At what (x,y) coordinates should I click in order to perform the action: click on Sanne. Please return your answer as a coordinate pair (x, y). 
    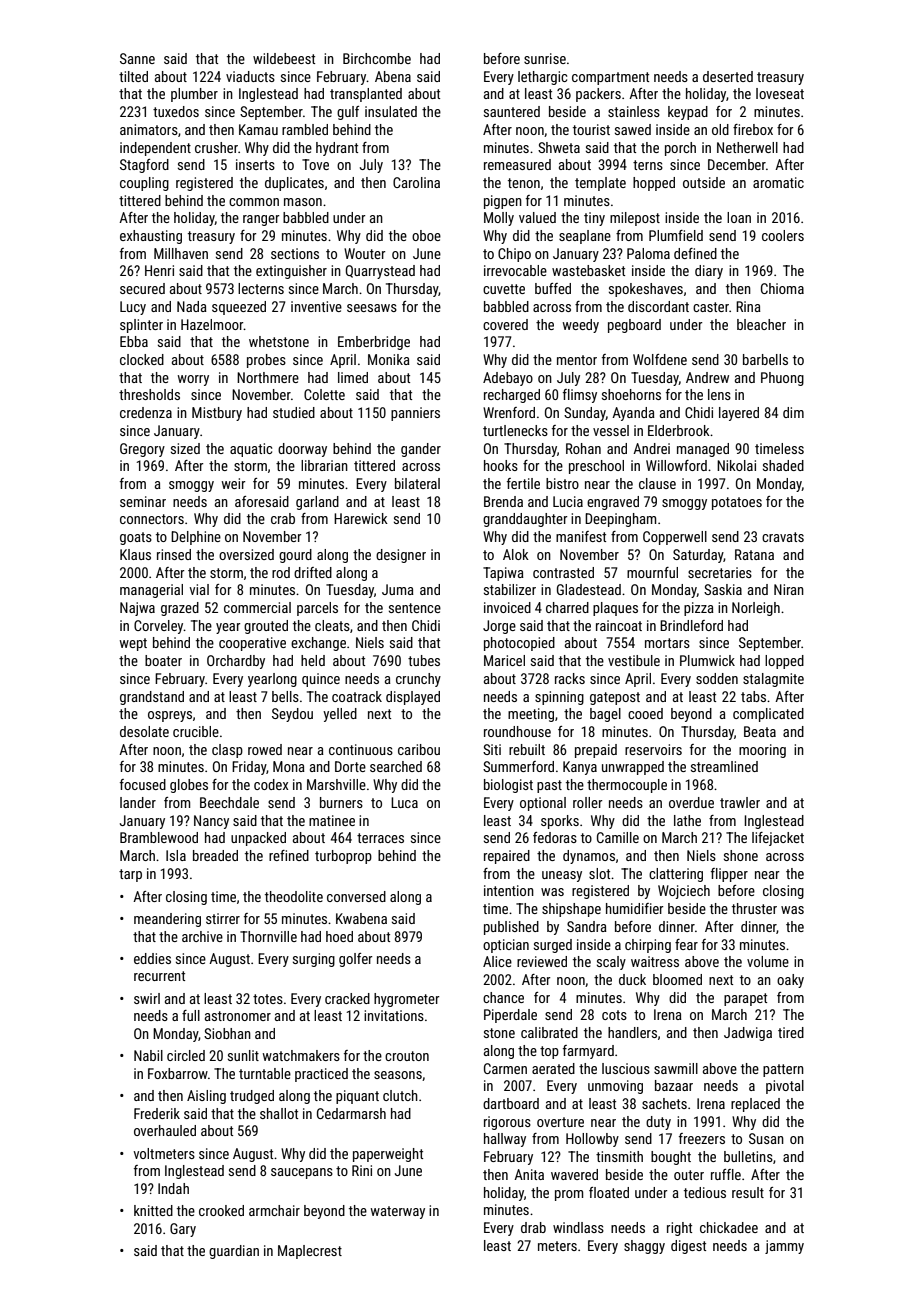
    Looking at the image, I should click on (137, 58).
